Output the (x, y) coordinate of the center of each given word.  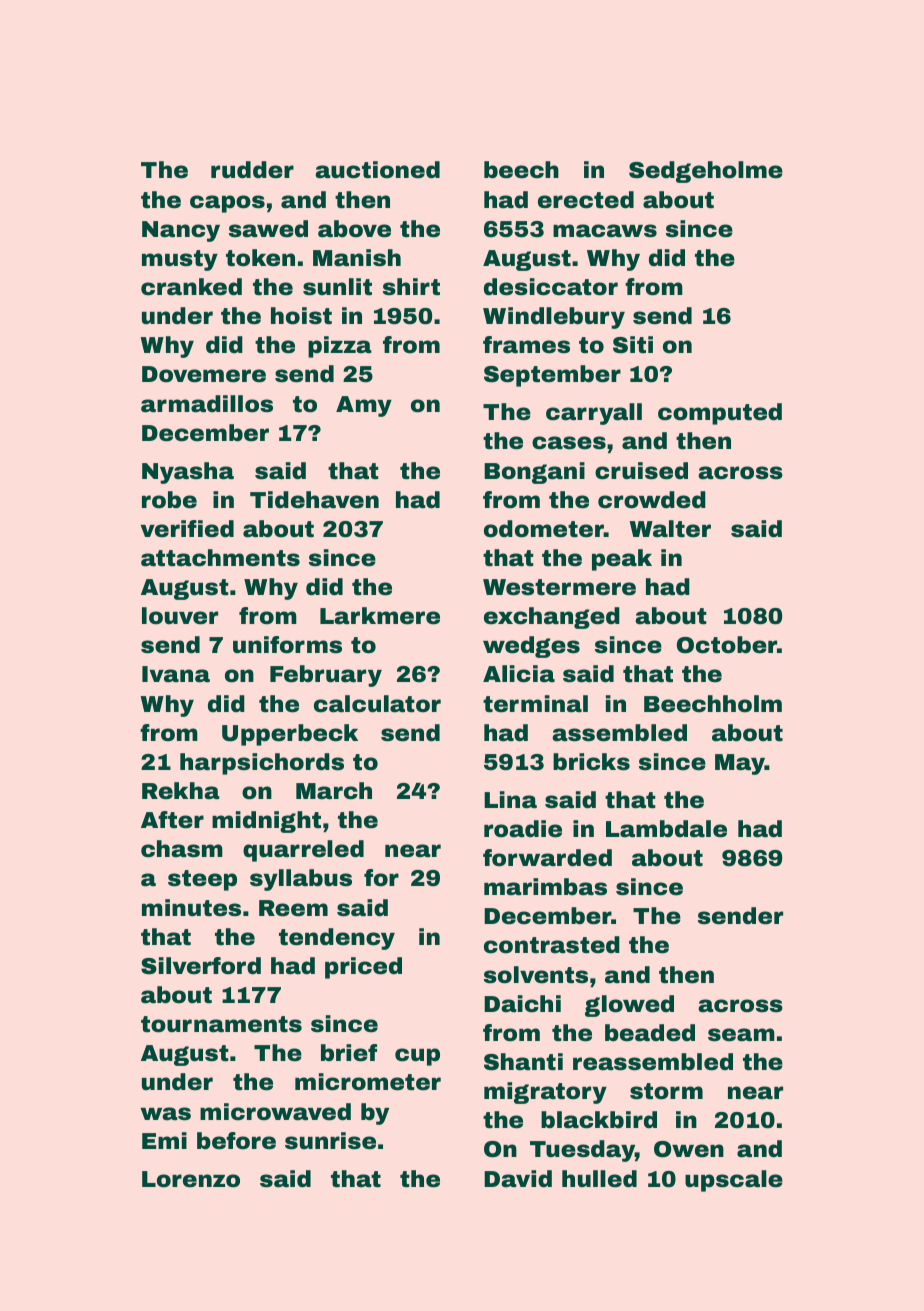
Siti (633, 345)
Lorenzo (191, 1179)
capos (227, 204)
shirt (411, 287)
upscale (734, 1181)
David (518, 1179)
